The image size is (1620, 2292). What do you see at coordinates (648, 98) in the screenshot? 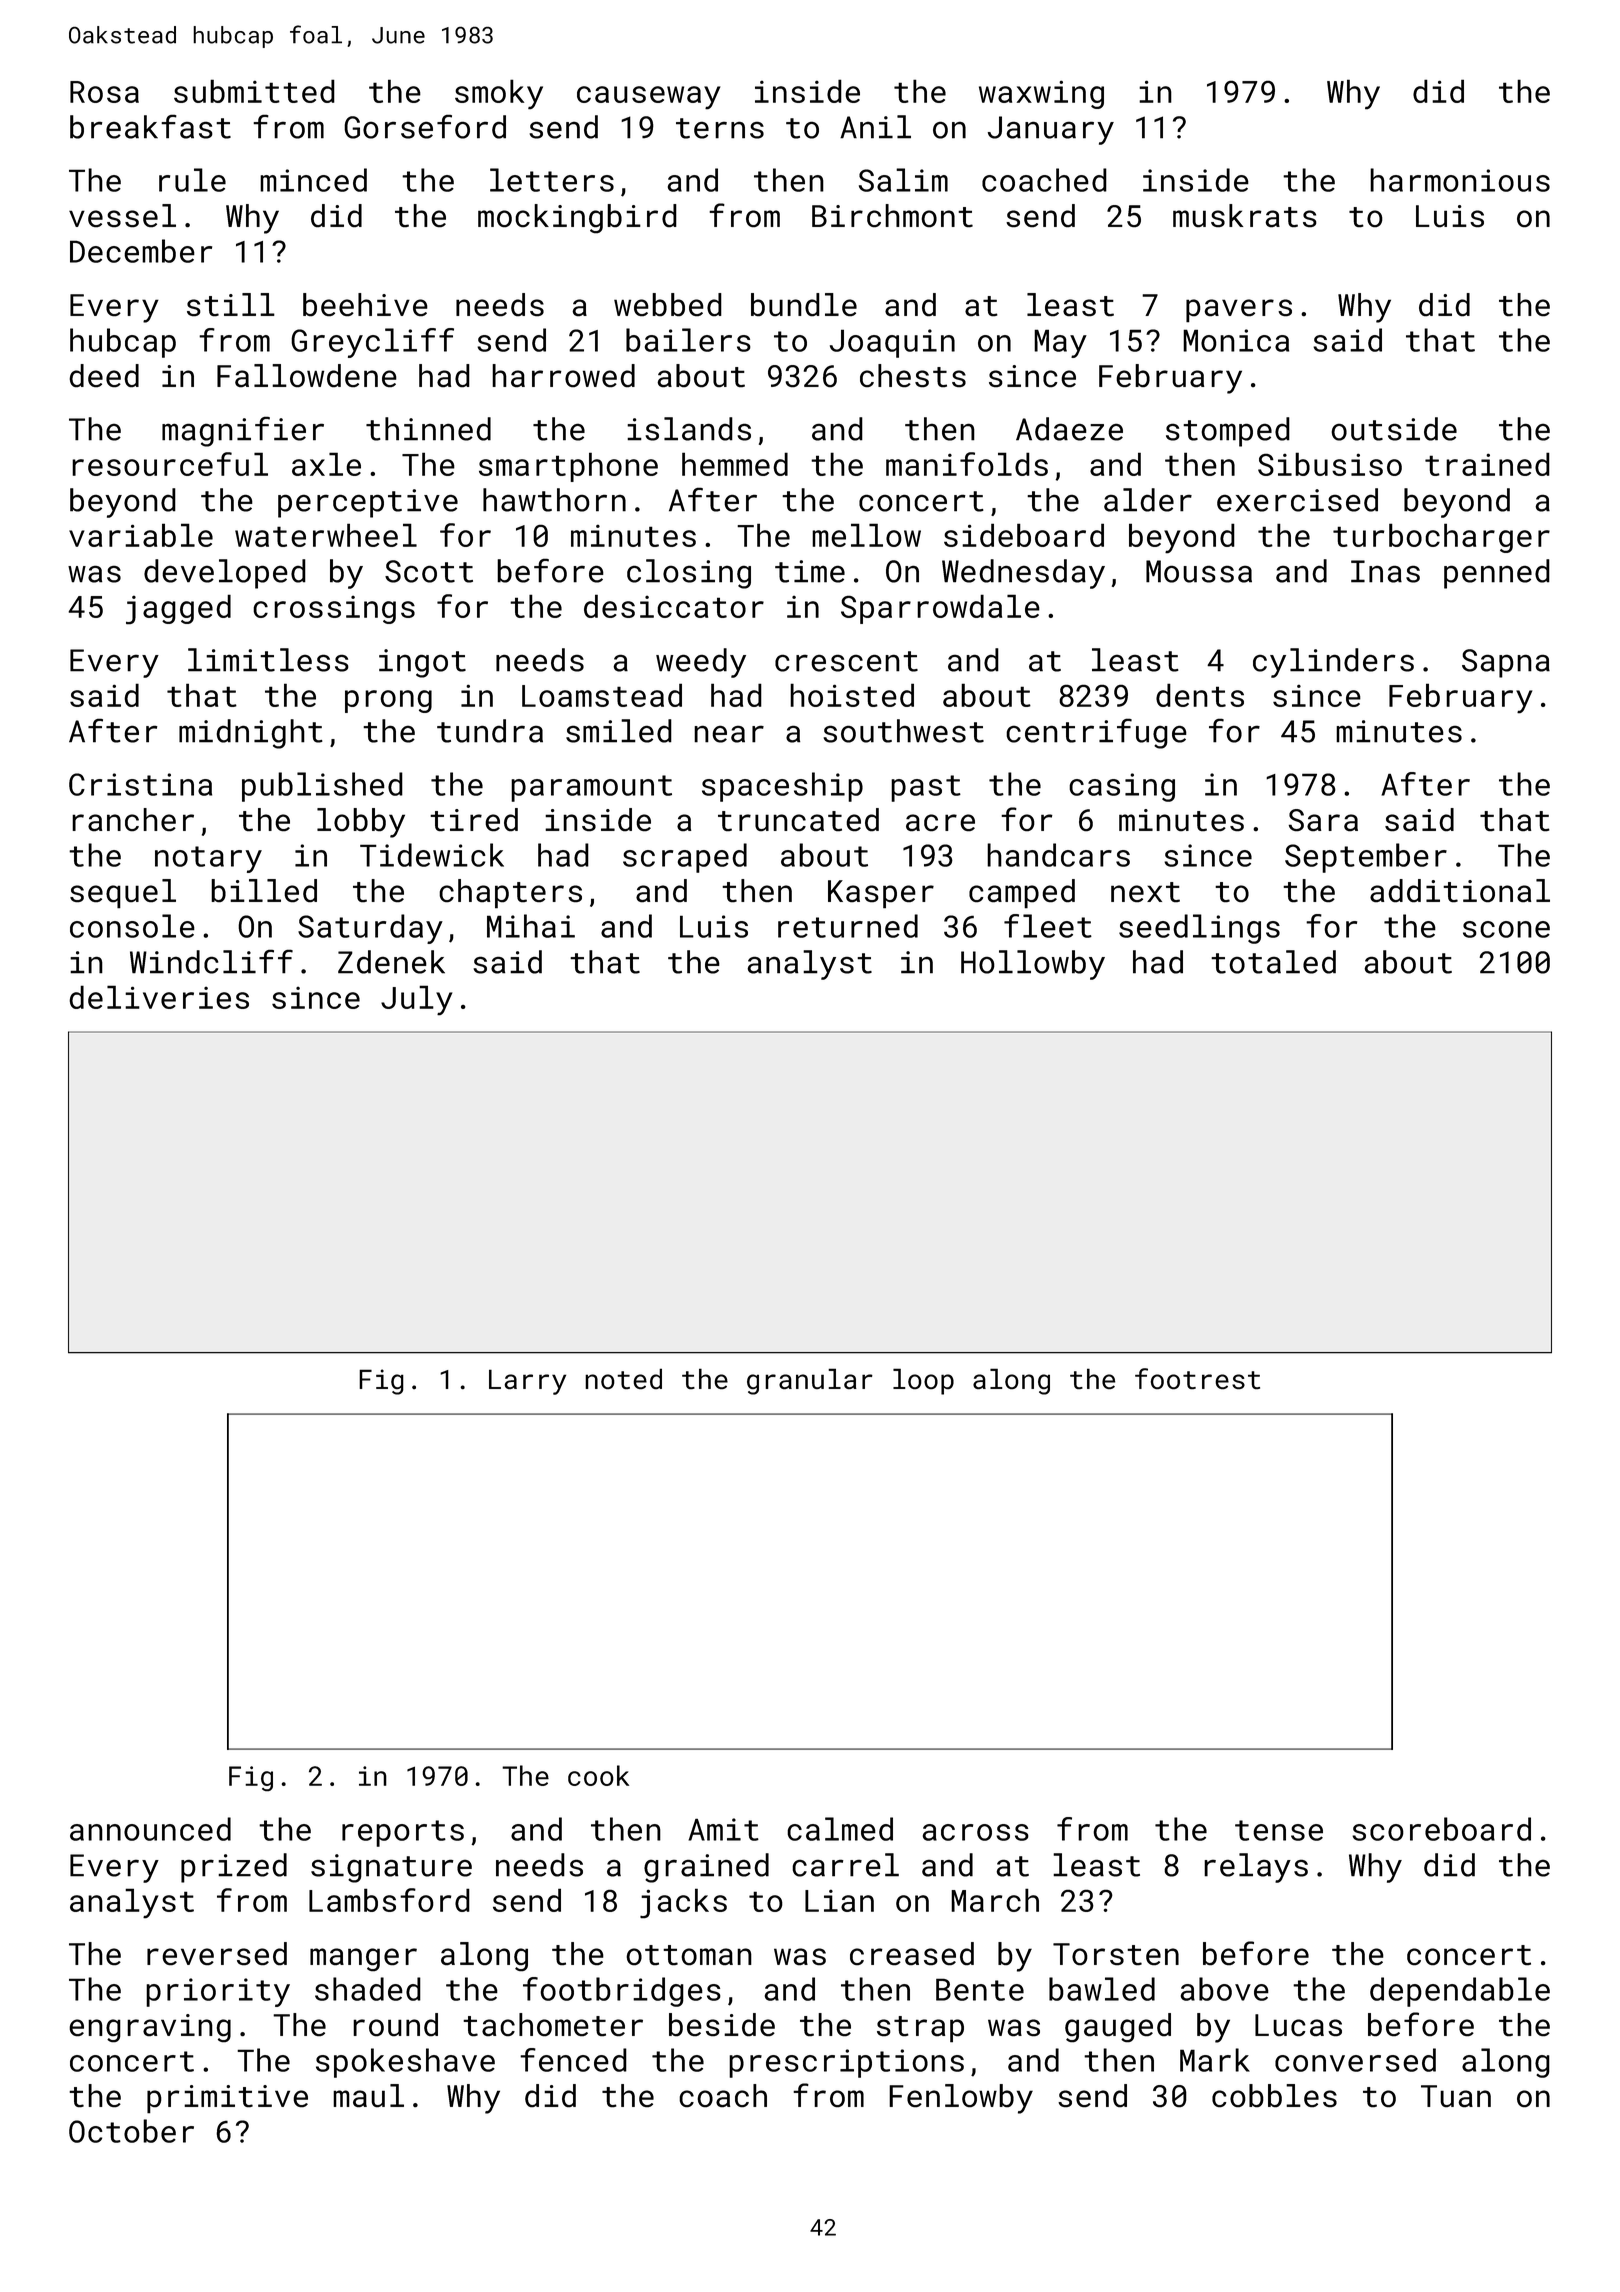
I see `causeway` at bounding box center [648, 98].
